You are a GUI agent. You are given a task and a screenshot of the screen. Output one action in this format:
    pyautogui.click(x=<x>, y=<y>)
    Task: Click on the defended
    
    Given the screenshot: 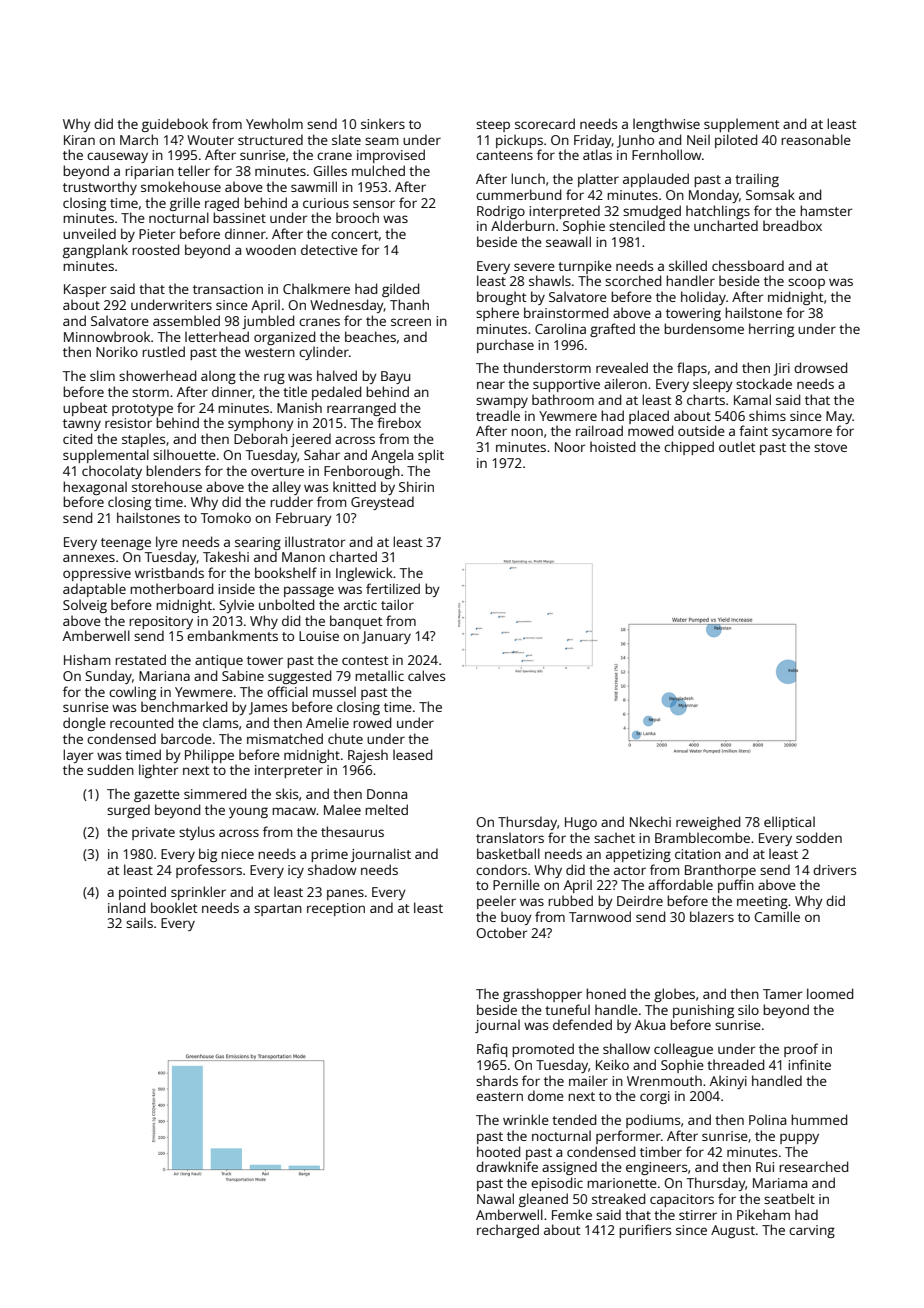 What is the action you would take?
    pyautogui.click(x=582, y=1024)
